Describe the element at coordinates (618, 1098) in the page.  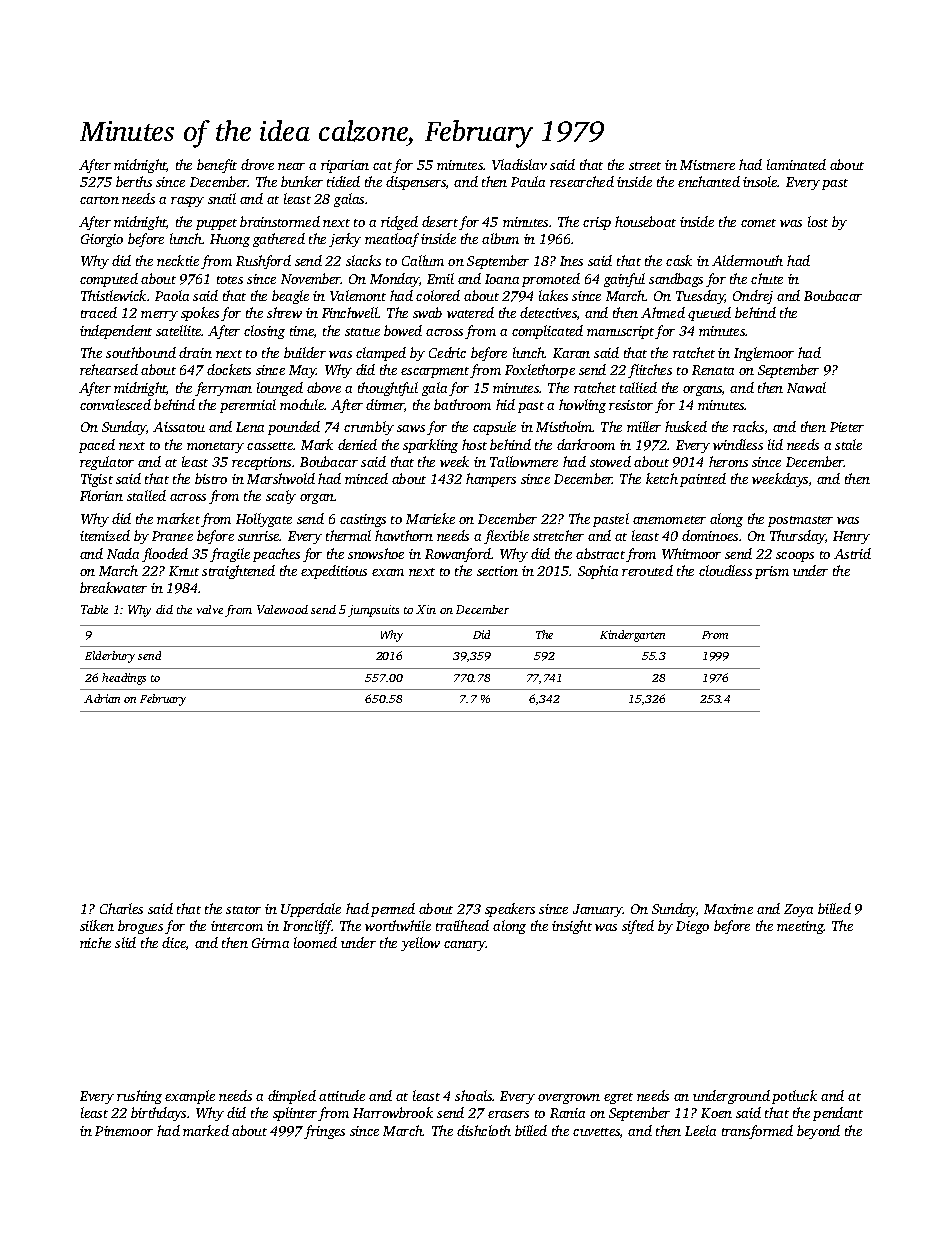
I see `egret` at that location.
